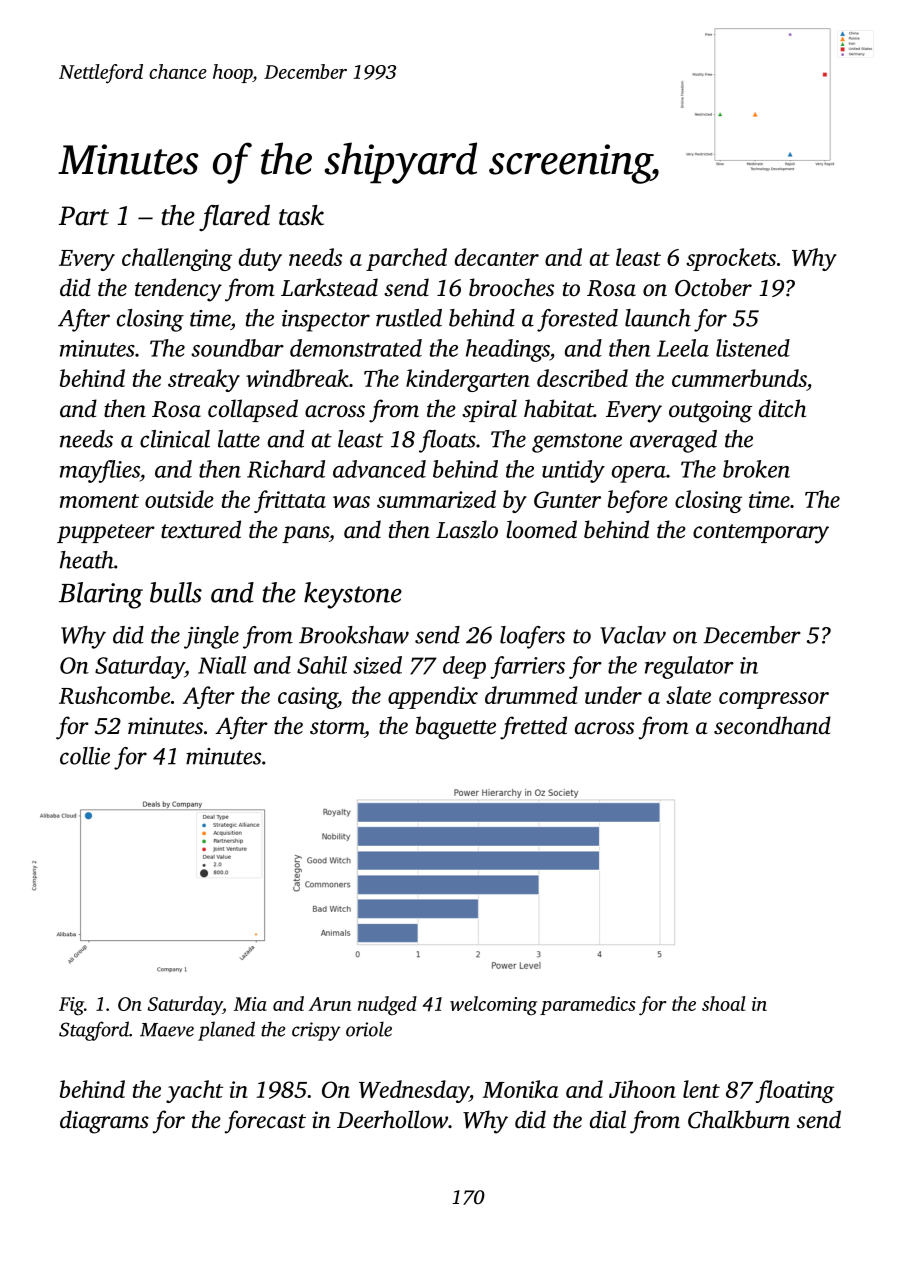 The height and width of the image is (1279, 902). What do you see at coordinates (493, 1006) in the image?
I see `welcoming` at bounding box center [493, 1006].
